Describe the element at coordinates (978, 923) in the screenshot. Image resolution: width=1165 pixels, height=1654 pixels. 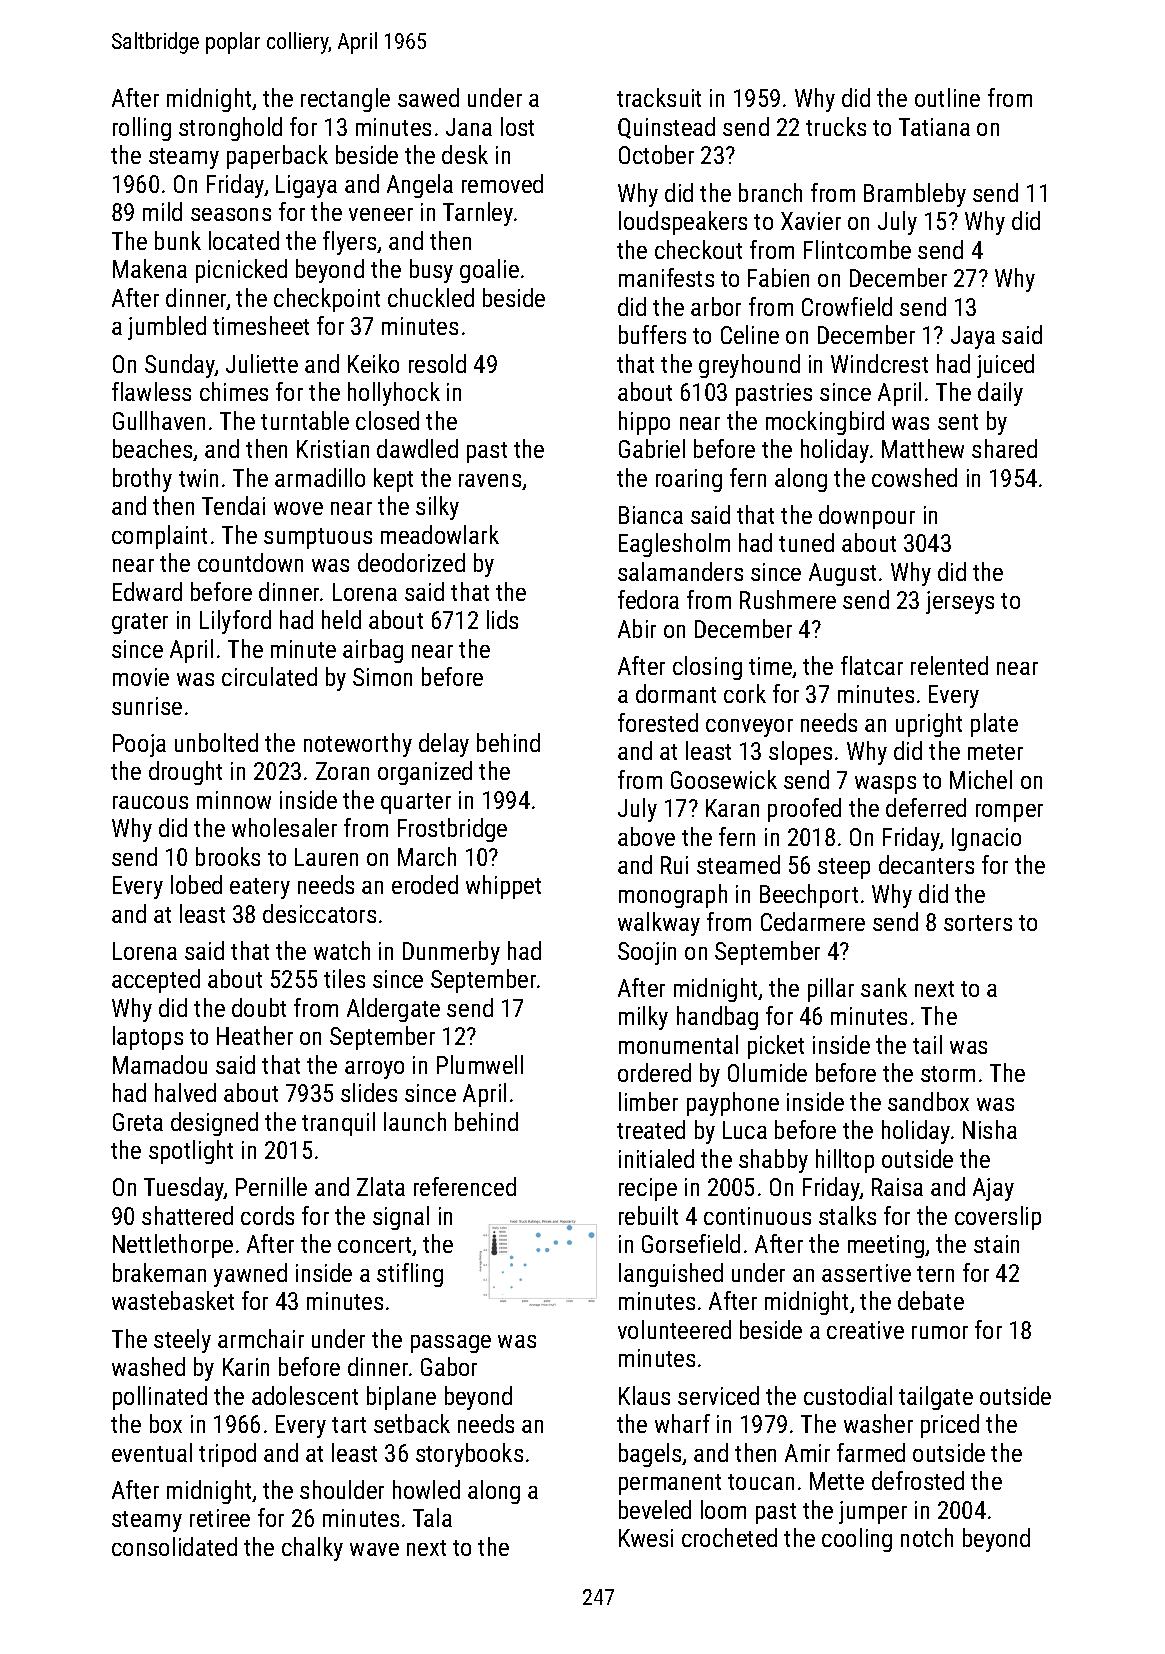
I see `sorters` at that location.
